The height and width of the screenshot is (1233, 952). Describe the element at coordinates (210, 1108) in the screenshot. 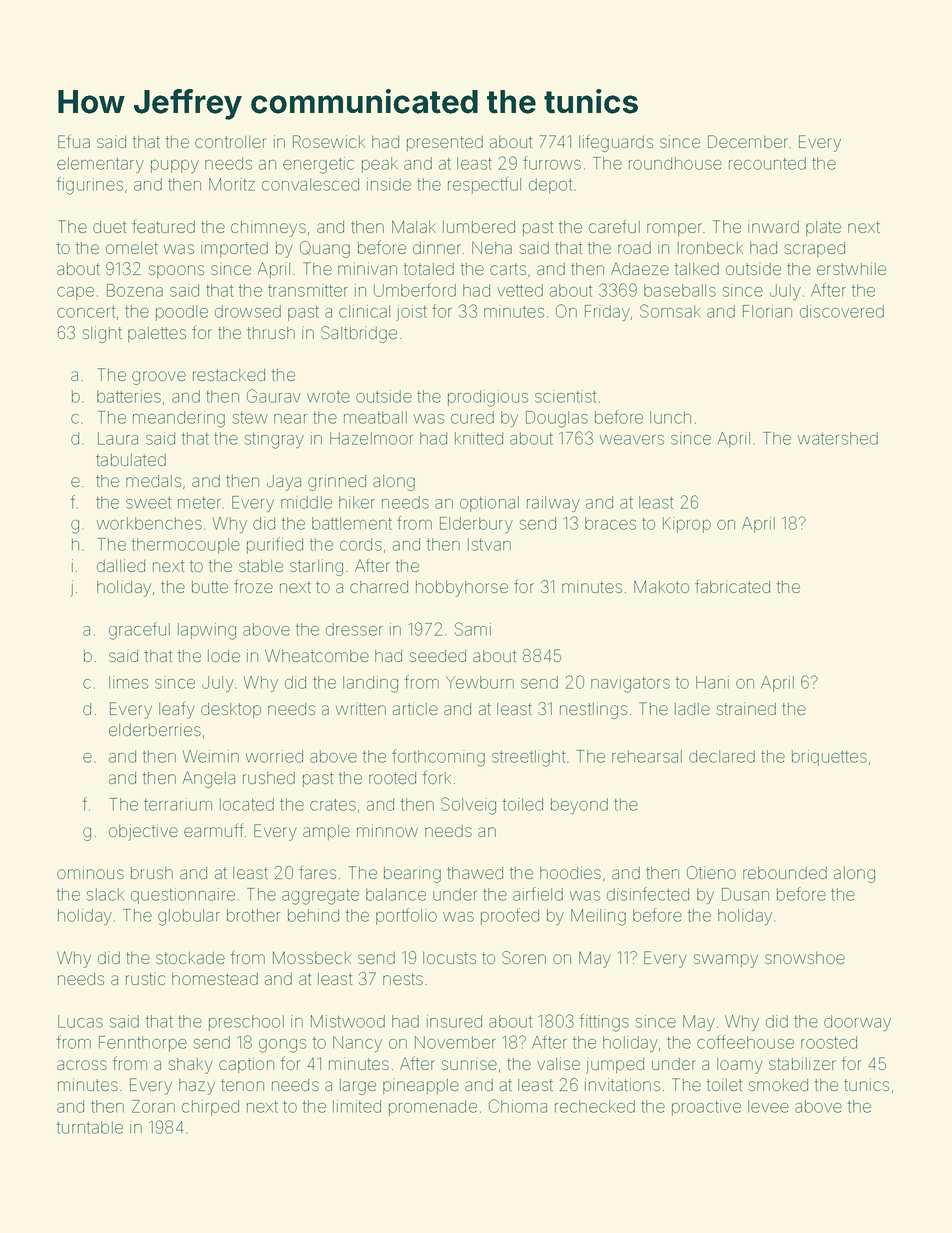

I see `chirped` at that location.
